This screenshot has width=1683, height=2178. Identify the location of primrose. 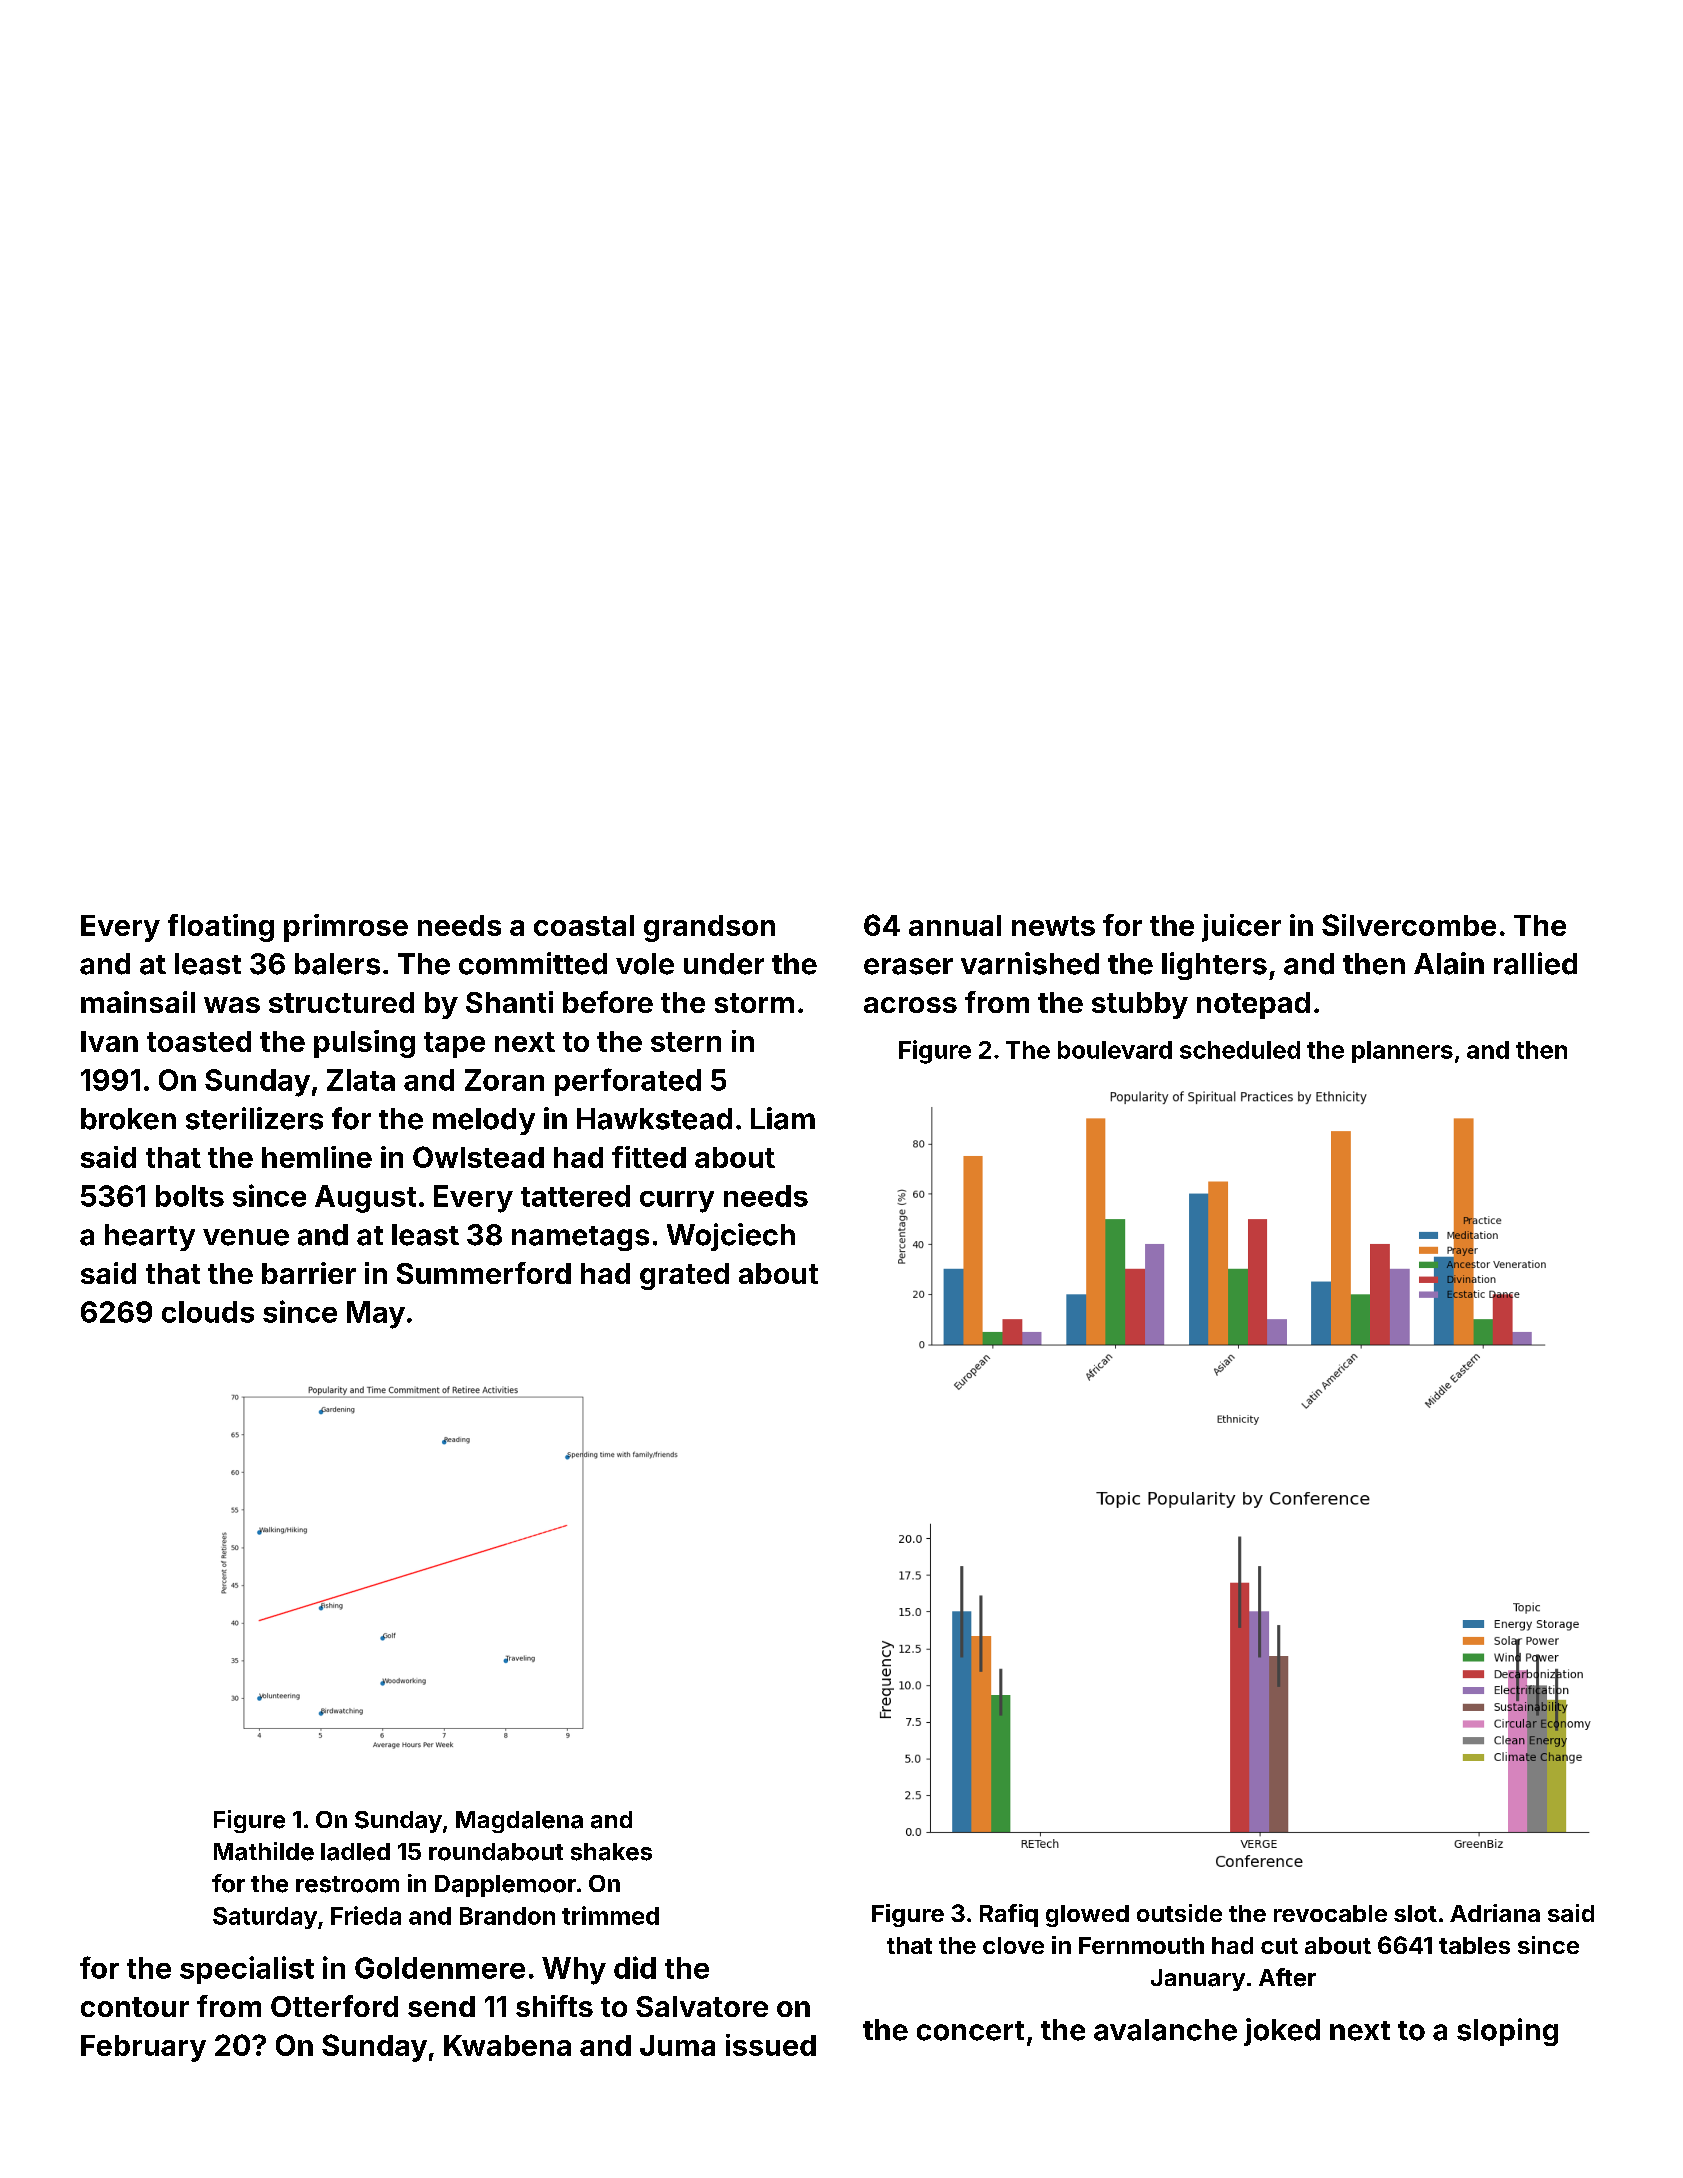
(346, 928).
